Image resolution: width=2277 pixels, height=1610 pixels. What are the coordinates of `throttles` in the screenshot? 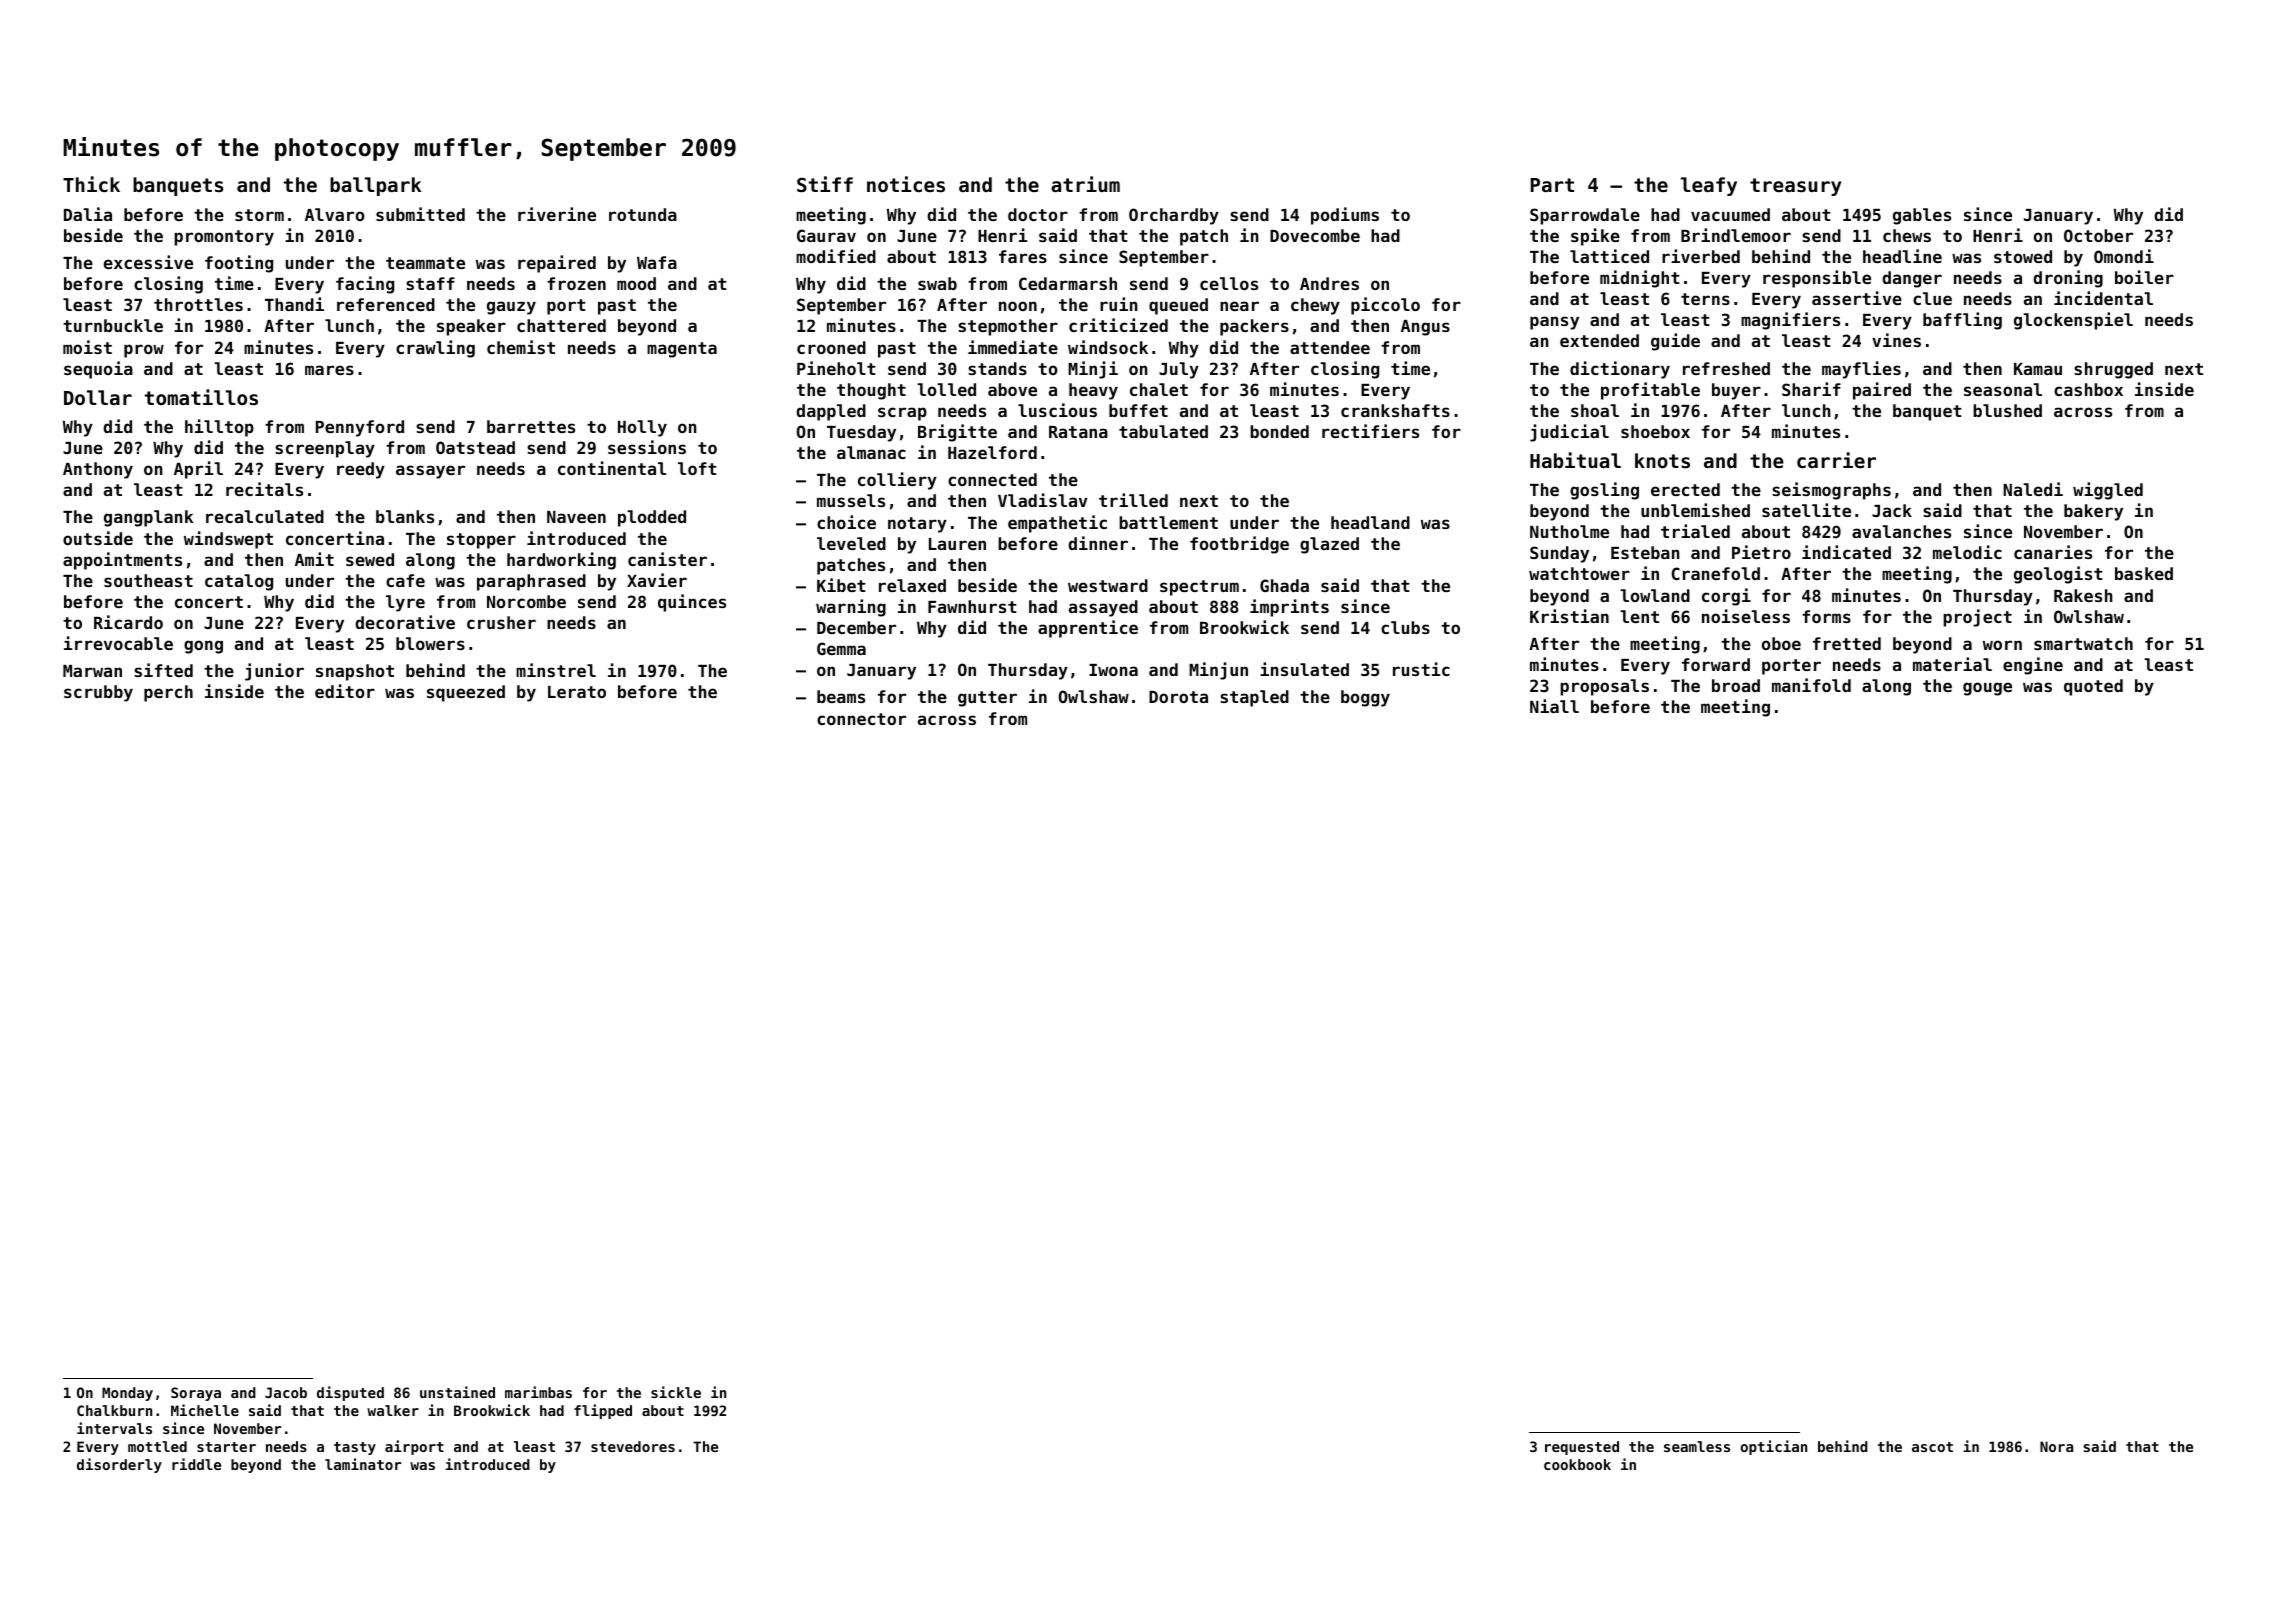 It's located at (198, 304).
